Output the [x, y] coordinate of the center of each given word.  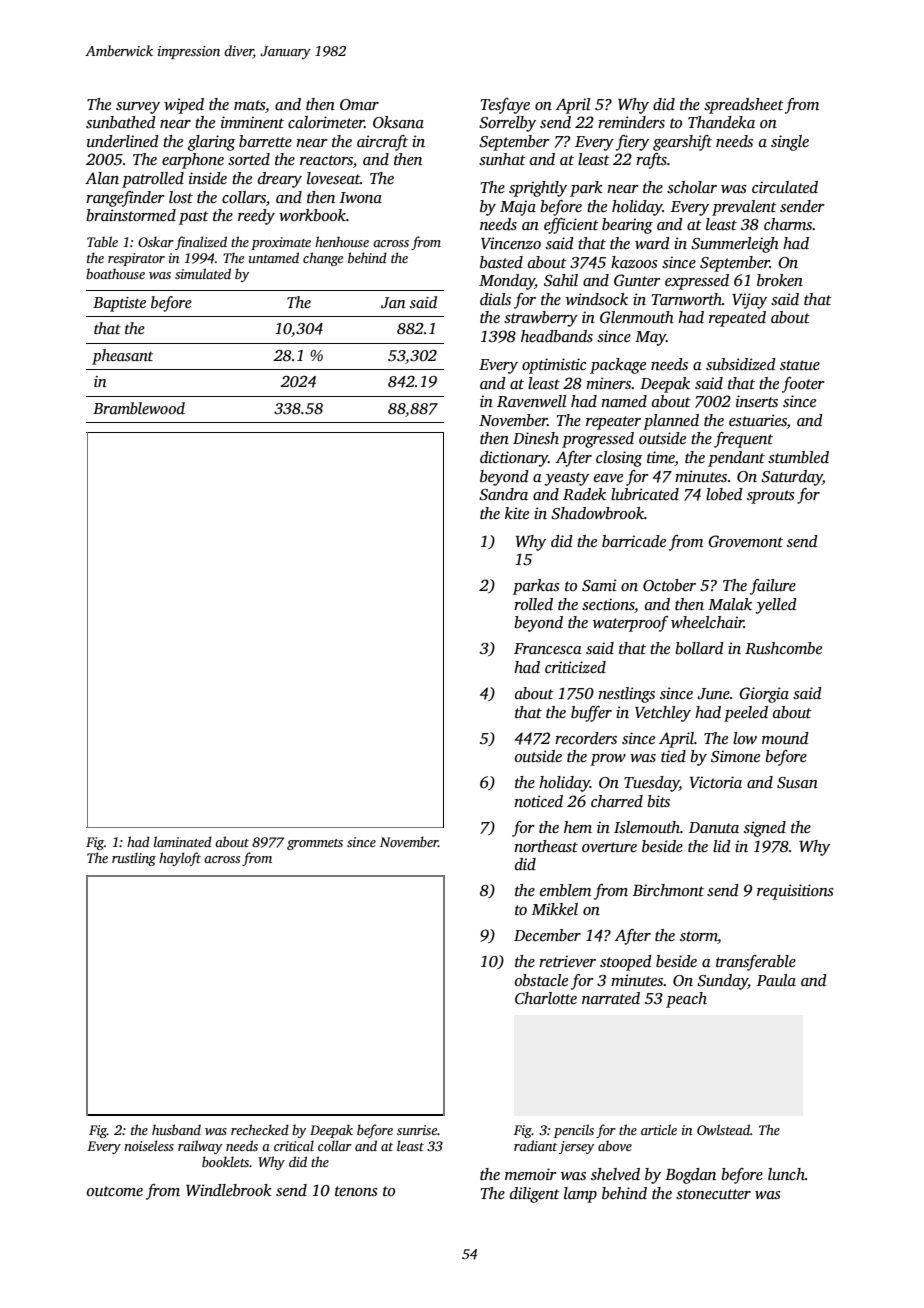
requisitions [795, 892]
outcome [115, 1191]
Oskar [156, 241]
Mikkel [555, 909]
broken [780, 280]
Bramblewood [139, 408]
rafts [651, 161]
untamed [274, 257]
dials [495, 299]
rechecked [260, 1129]
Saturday [792, 478]
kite [517, 513]
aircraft [382, 143]
